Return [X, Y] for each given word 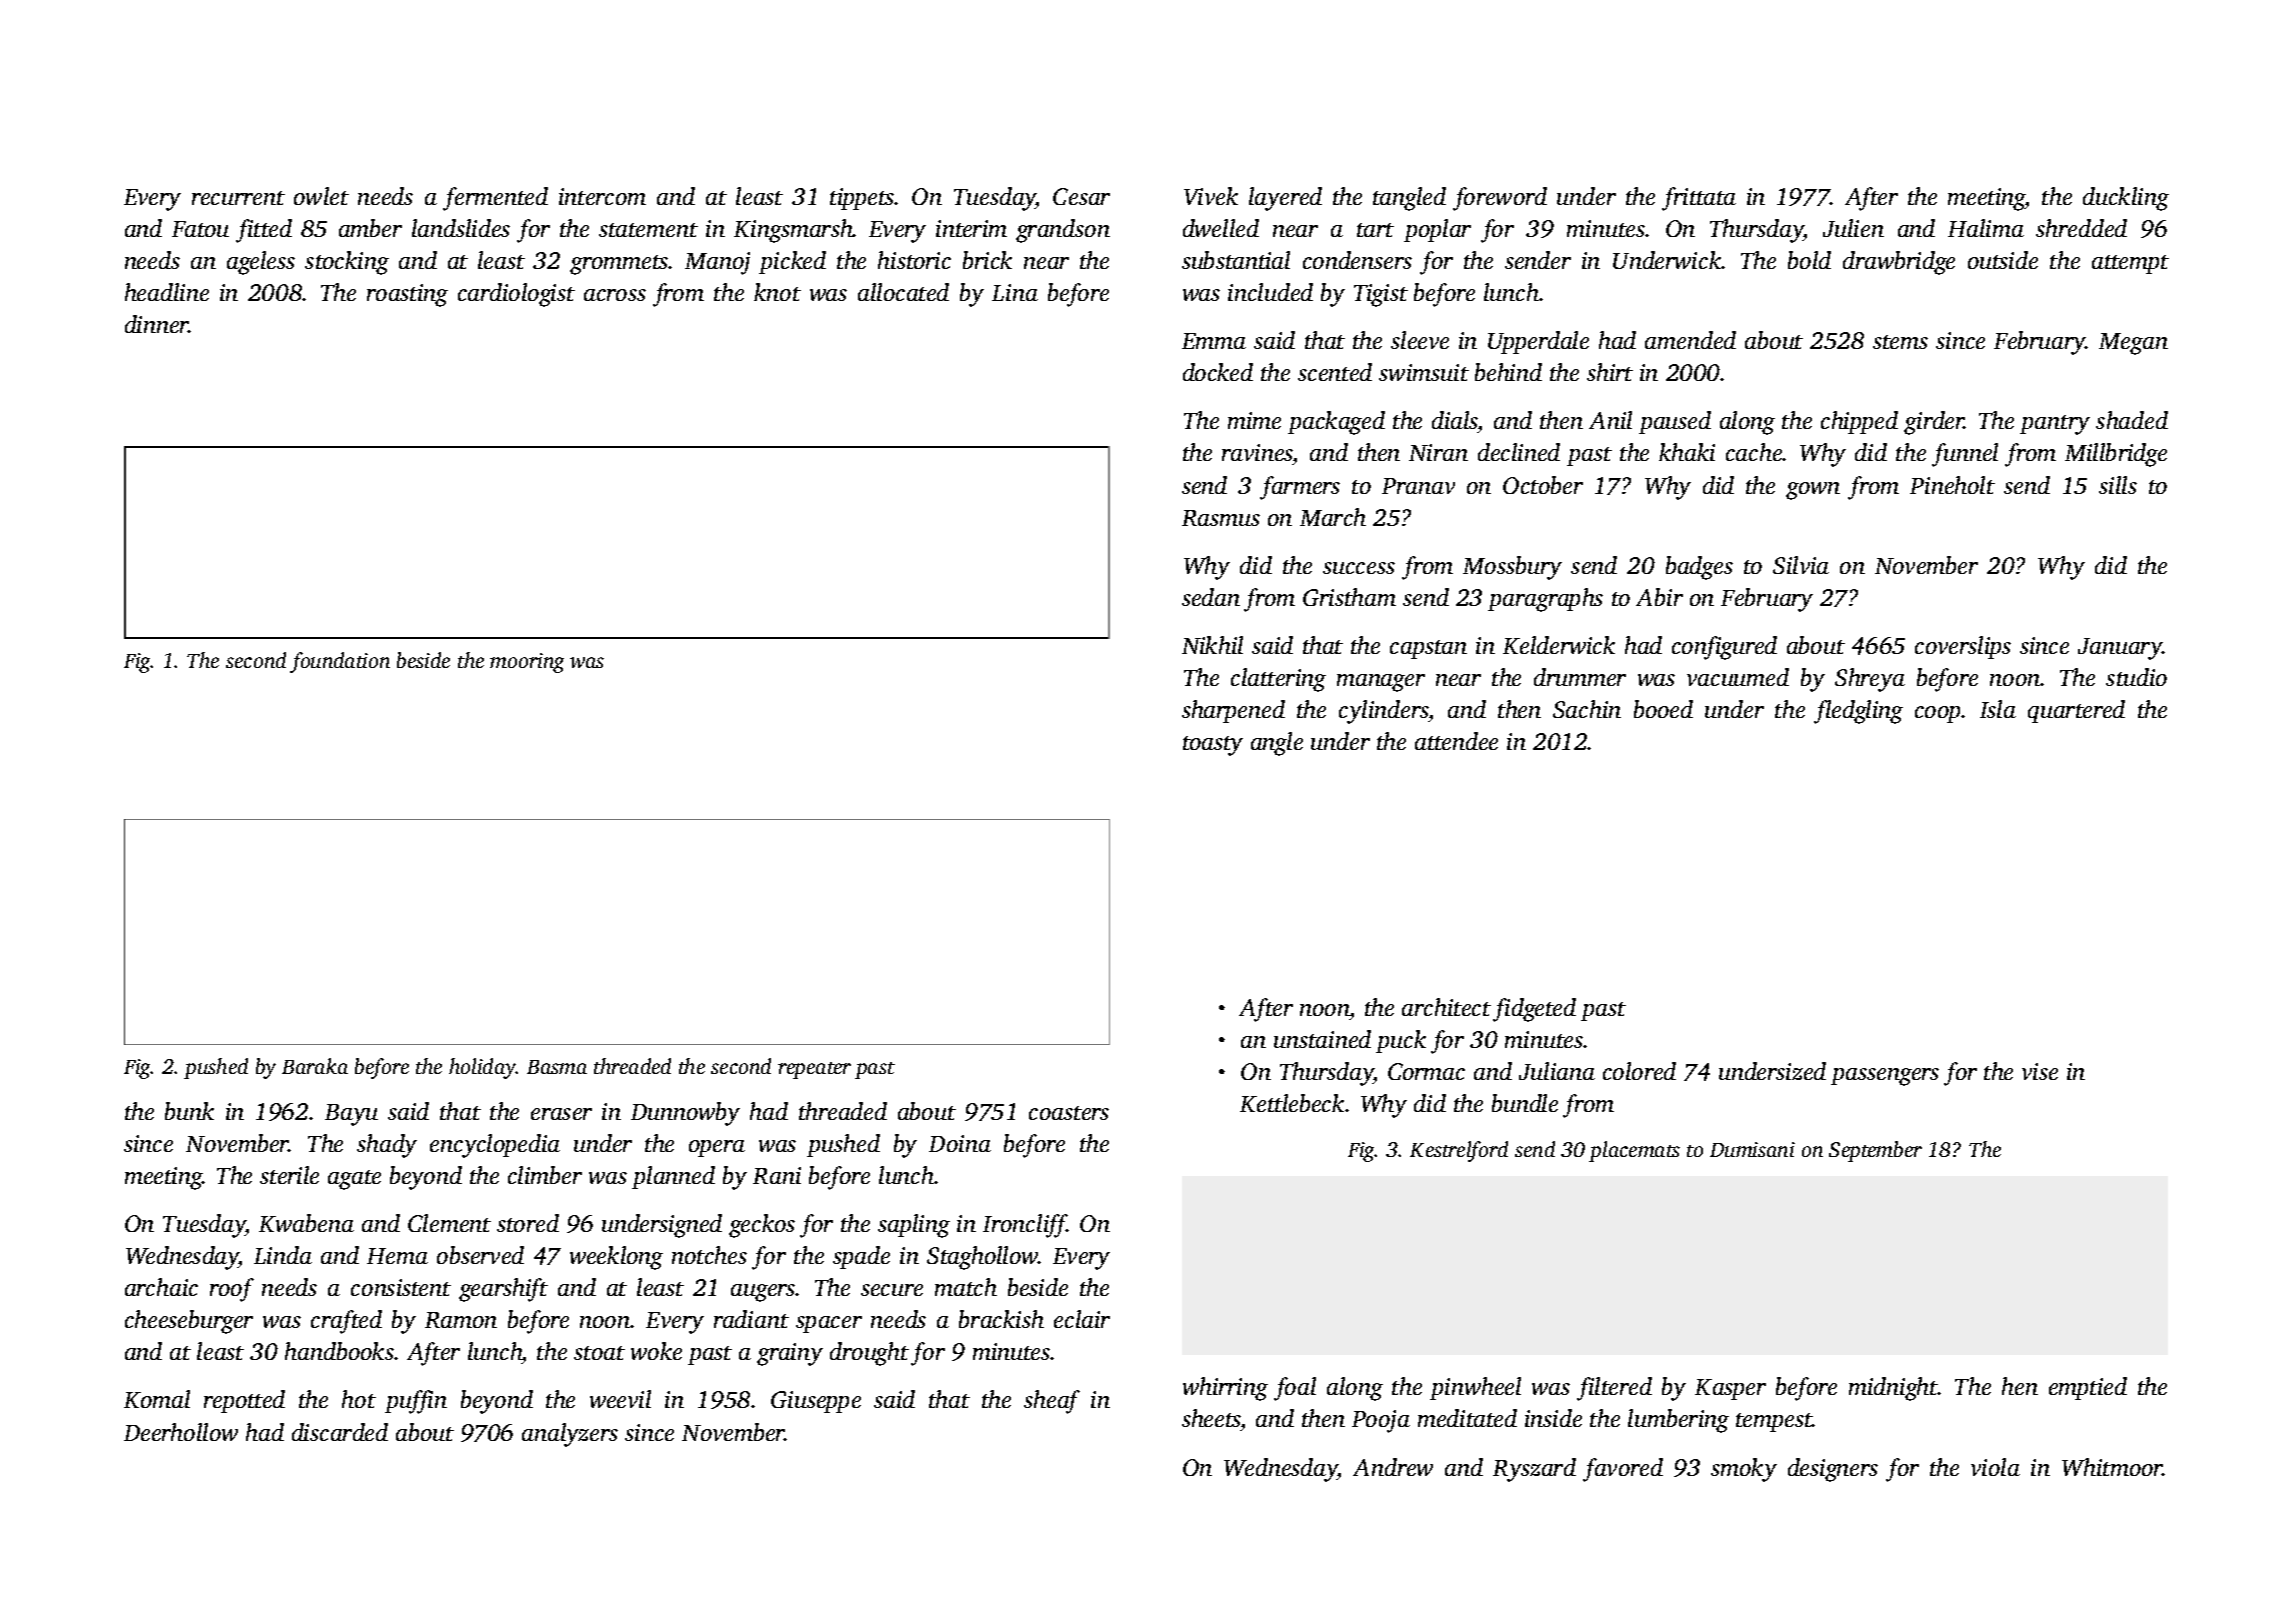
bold [1809, 260]
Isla [1998, 709]
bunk [189, 1111]
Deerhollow [181, 1432]
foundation [340, 662]
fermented [495, 199]
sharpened [1233, 711]
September [1875, 1151]
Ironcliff [1025, 1226]
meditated [1467, 1418]
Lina [1015, 292]
